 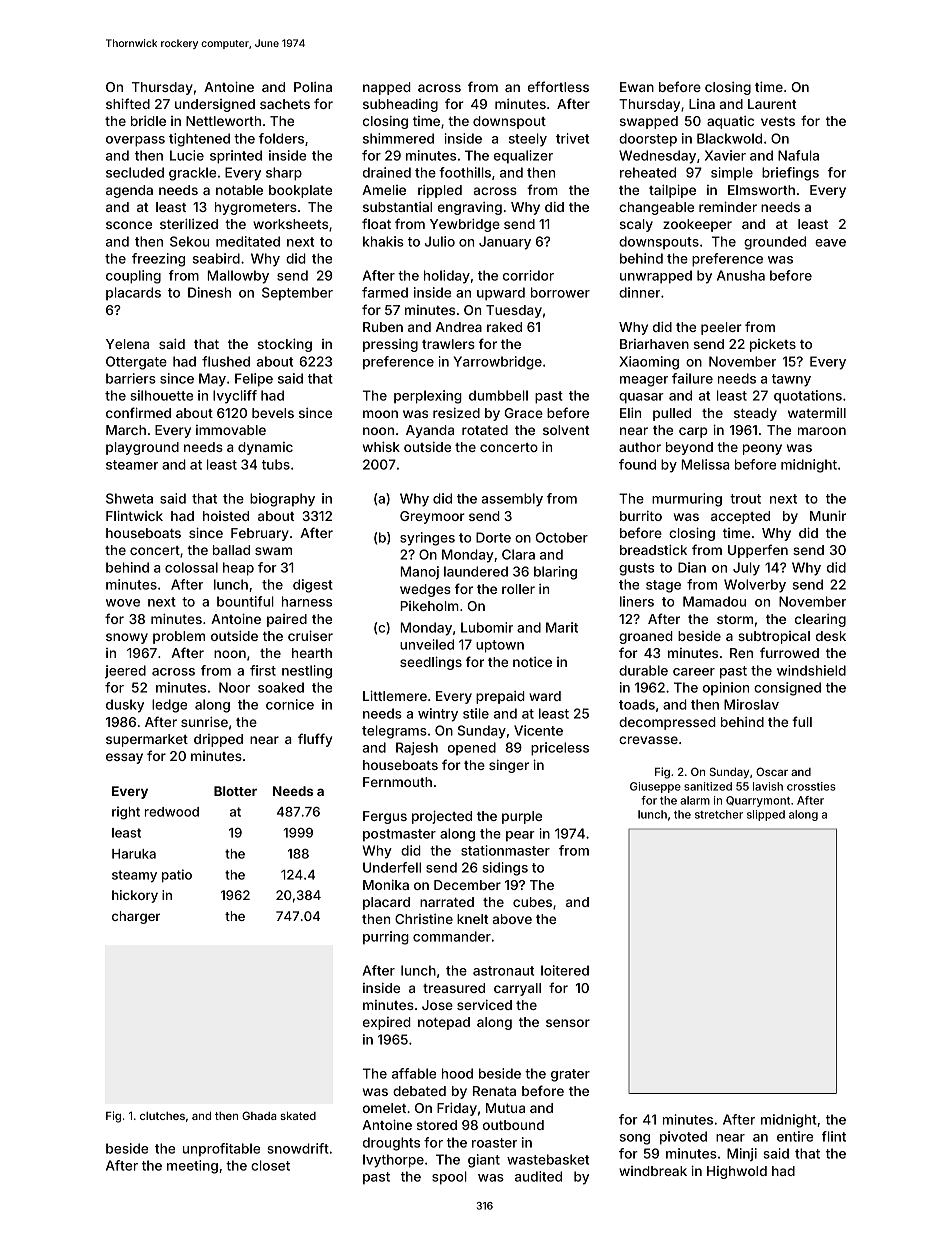 What do you see at coordinates (135, 896) in the image?
I see `hickory` at bounding box center [135, 896].
